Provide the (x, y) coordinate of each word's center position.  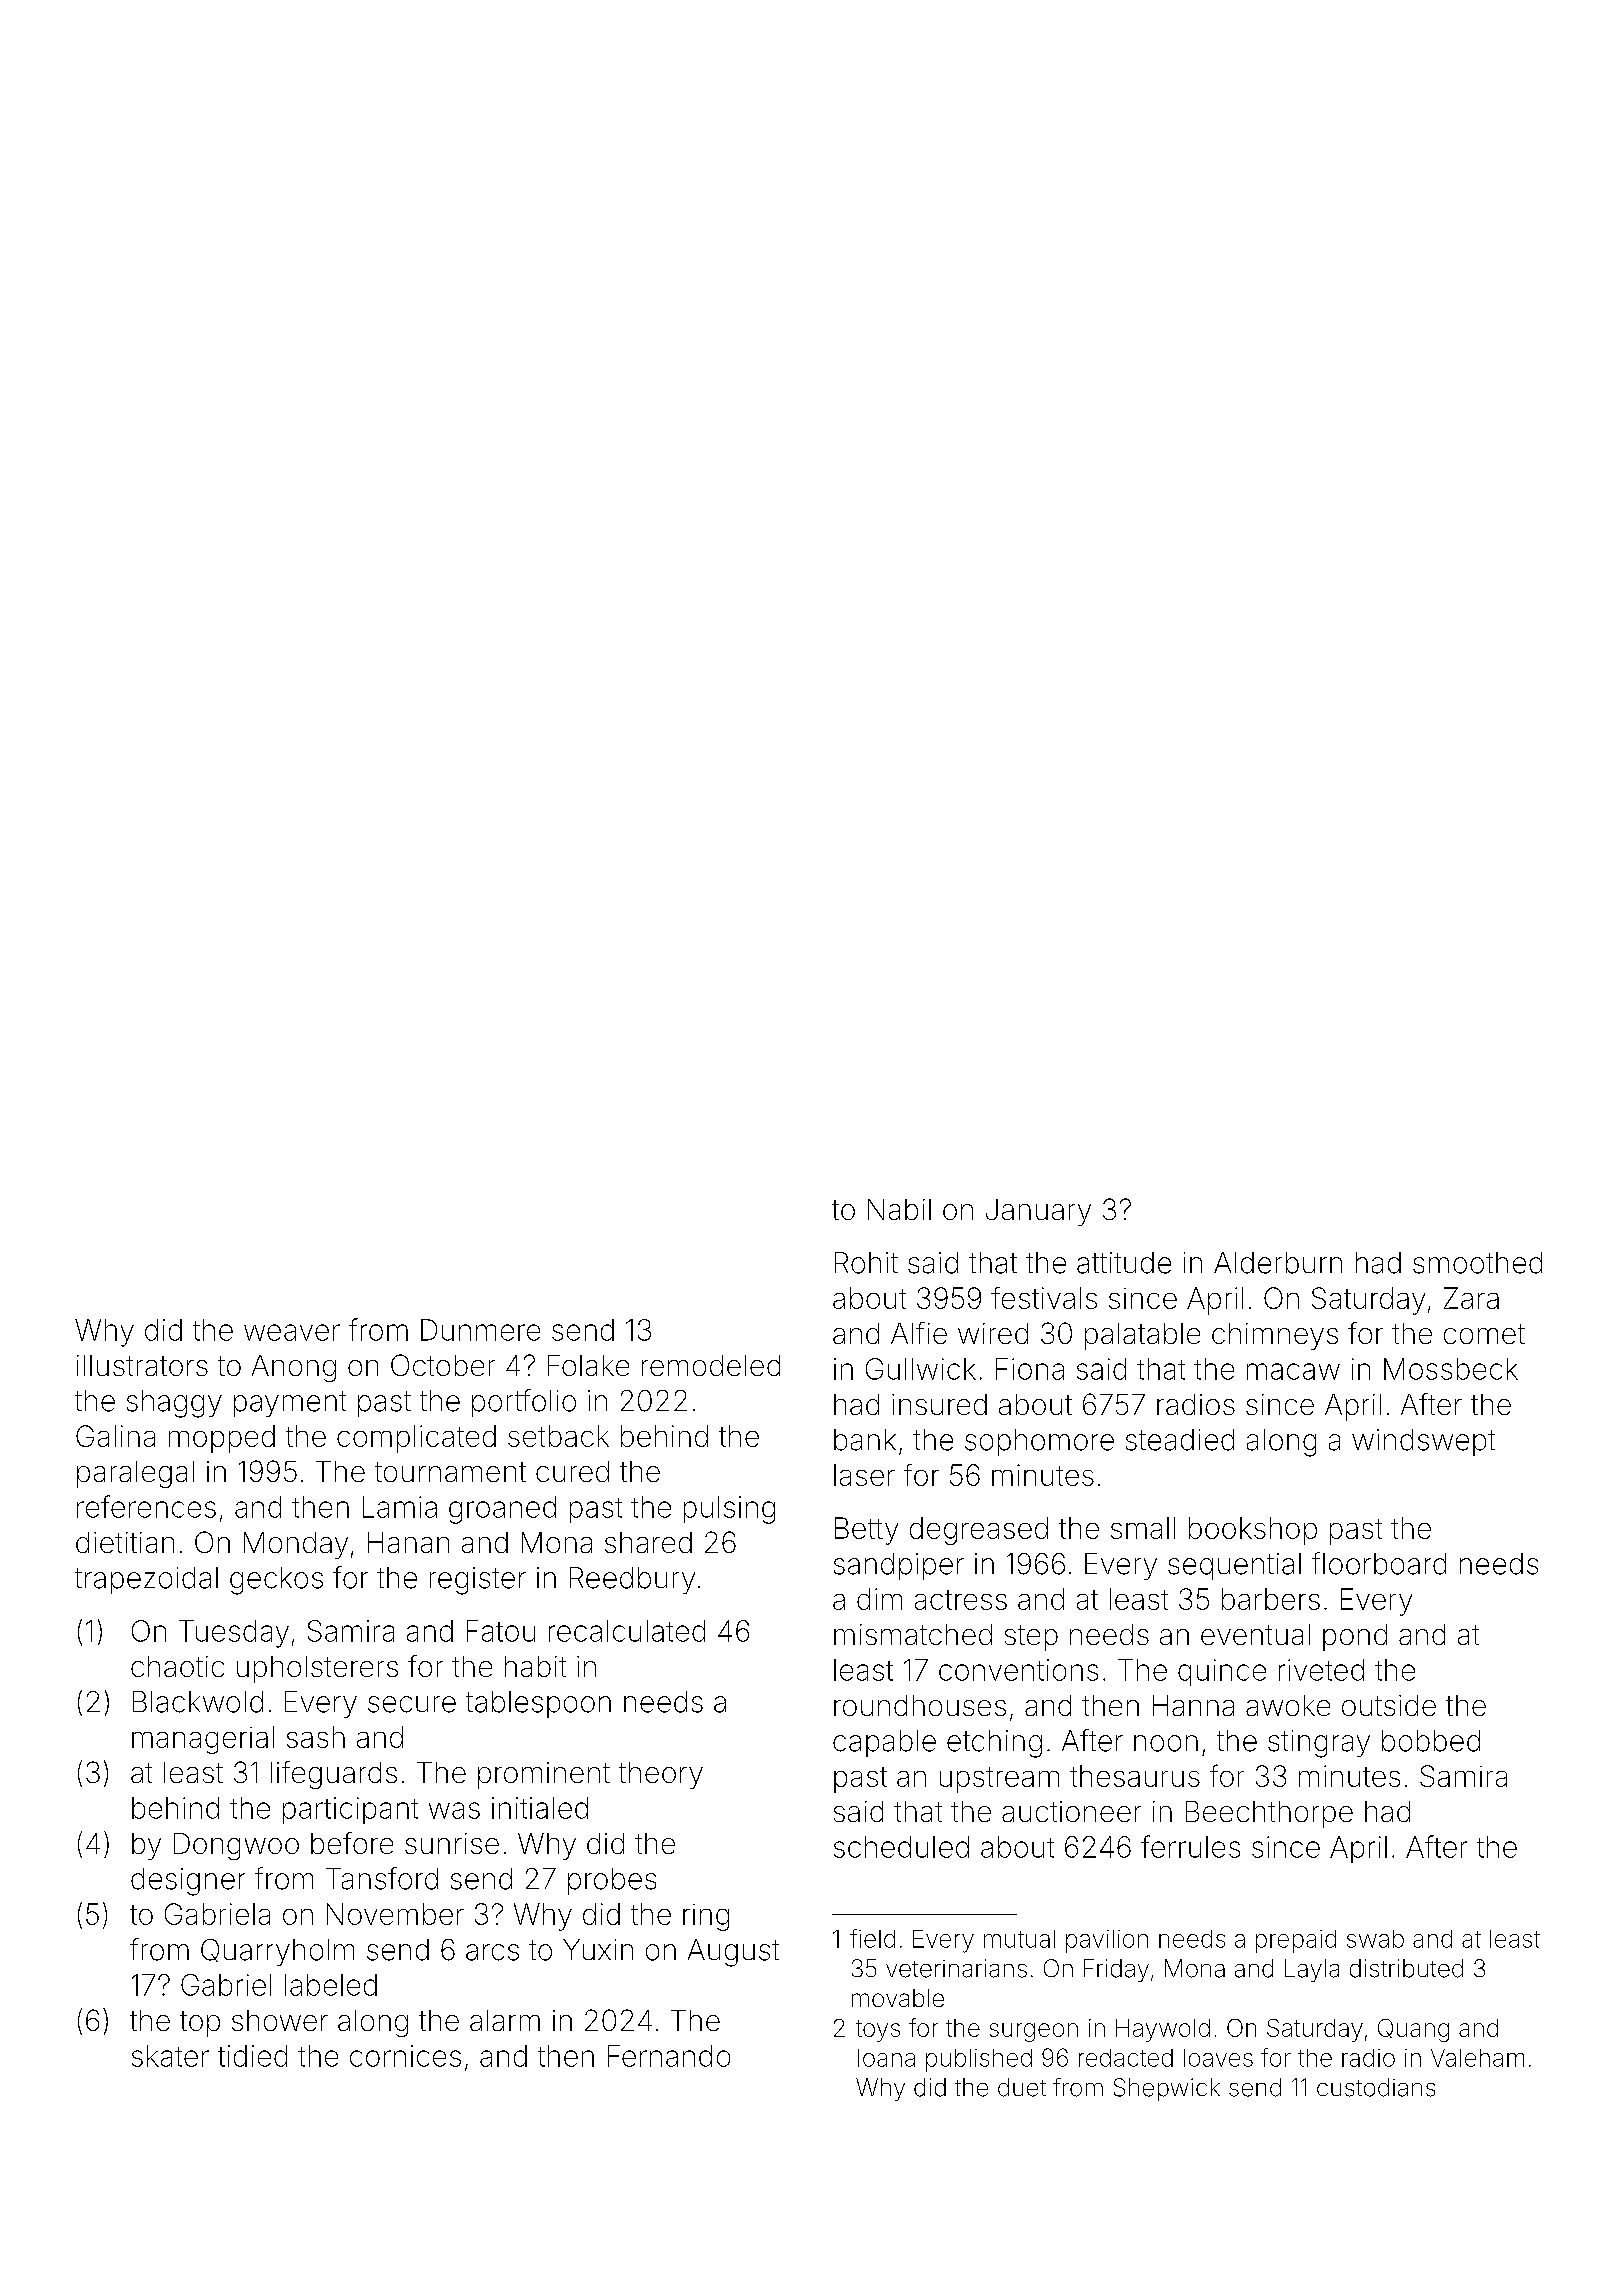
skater (170, 2056)
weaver (292, 1332)
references (146, 1506)
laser (864, 1475)
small (1143, 1528)
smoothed (1477, 1263)
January (1038, 1212)
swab (1375, 1939)
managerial (203, 1740)
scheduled (901, 1847)
